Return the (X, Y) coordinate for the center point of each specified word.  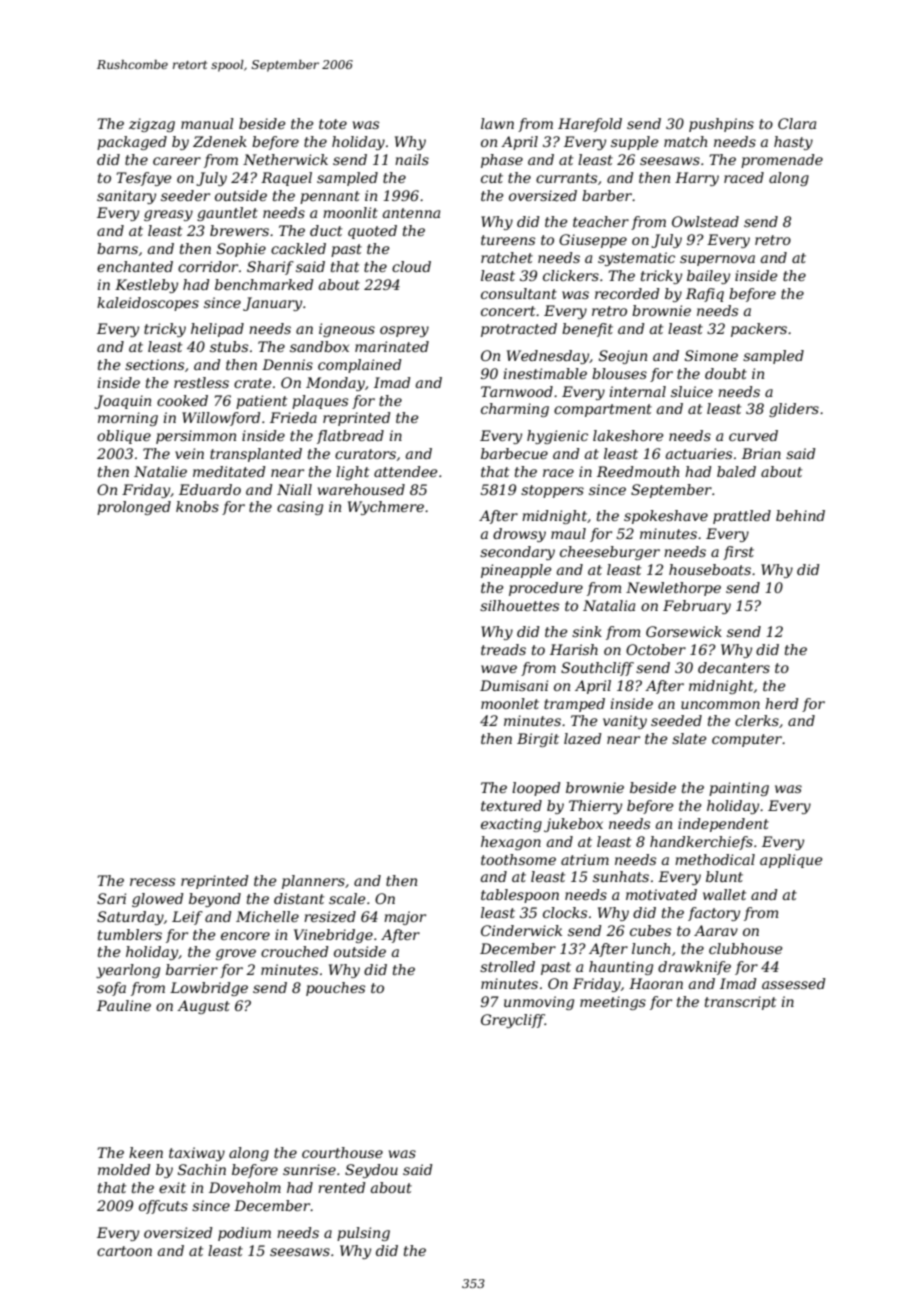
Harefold (590, 125)
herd (782, 703)
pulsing (363, 1234)
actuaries (699, 453)
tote (333, 124)
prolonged (134, 508)
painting (739, 789)
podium (244, 1234)
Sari (111, 898)
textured (511, 805)
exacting (511, 825)
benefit (587, 330)
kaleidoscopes (148, 304)
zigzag (152, 125)
